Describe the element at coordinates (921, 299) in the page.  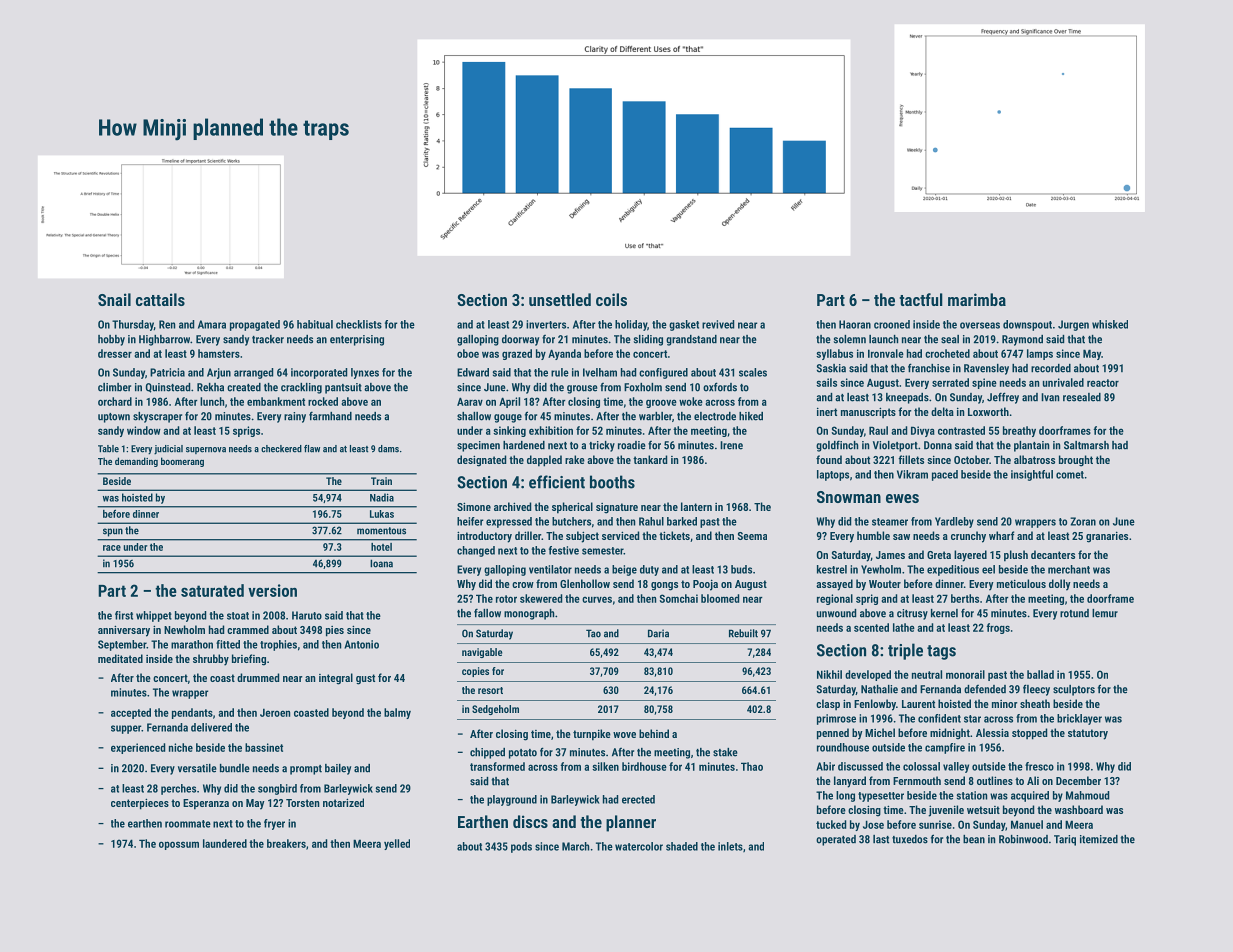
I see `tactful` at that location.
